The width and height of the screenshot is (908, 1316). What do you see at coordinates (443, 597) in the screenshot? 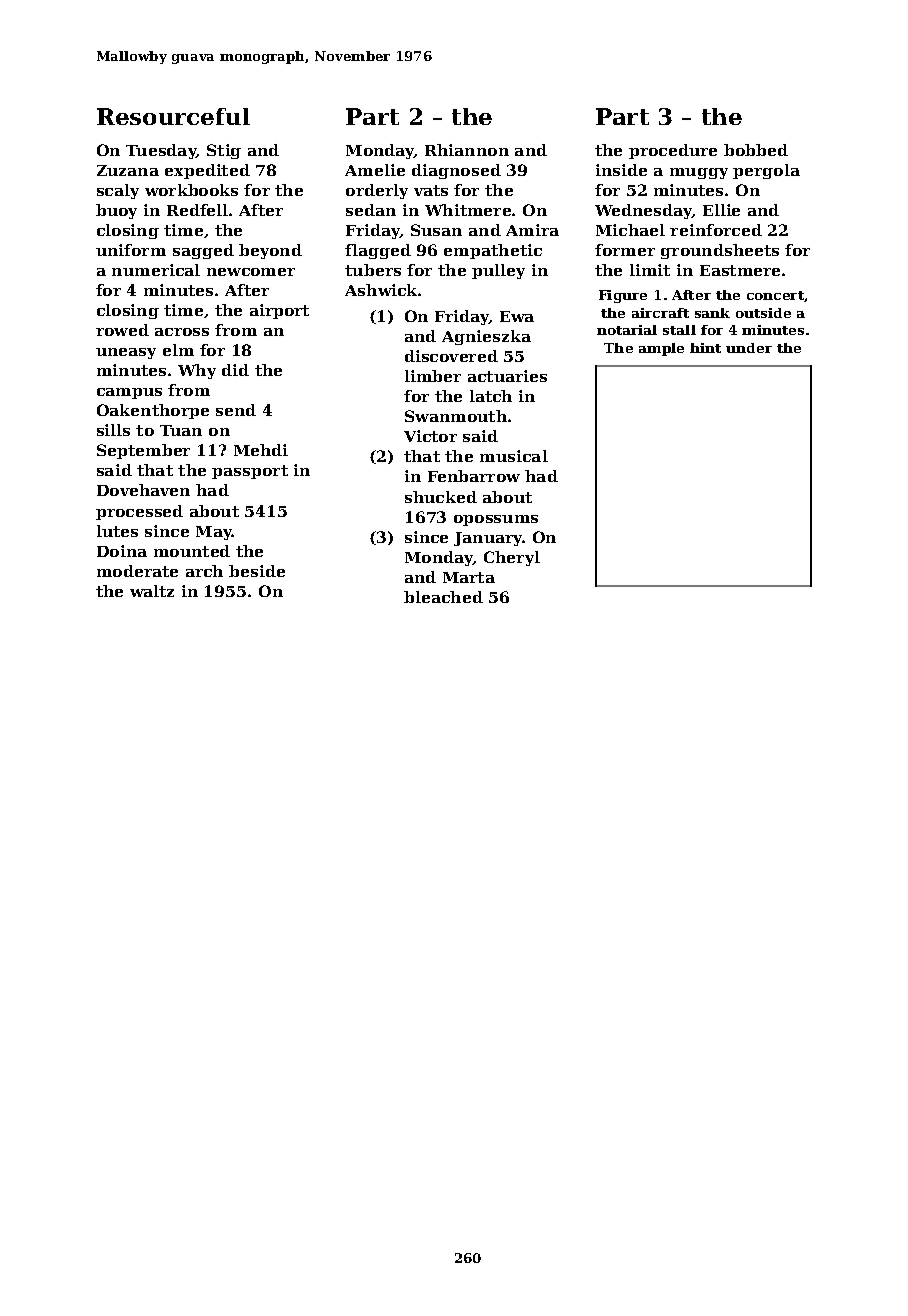
I see `bleached` at bounding box center [443, 597].
